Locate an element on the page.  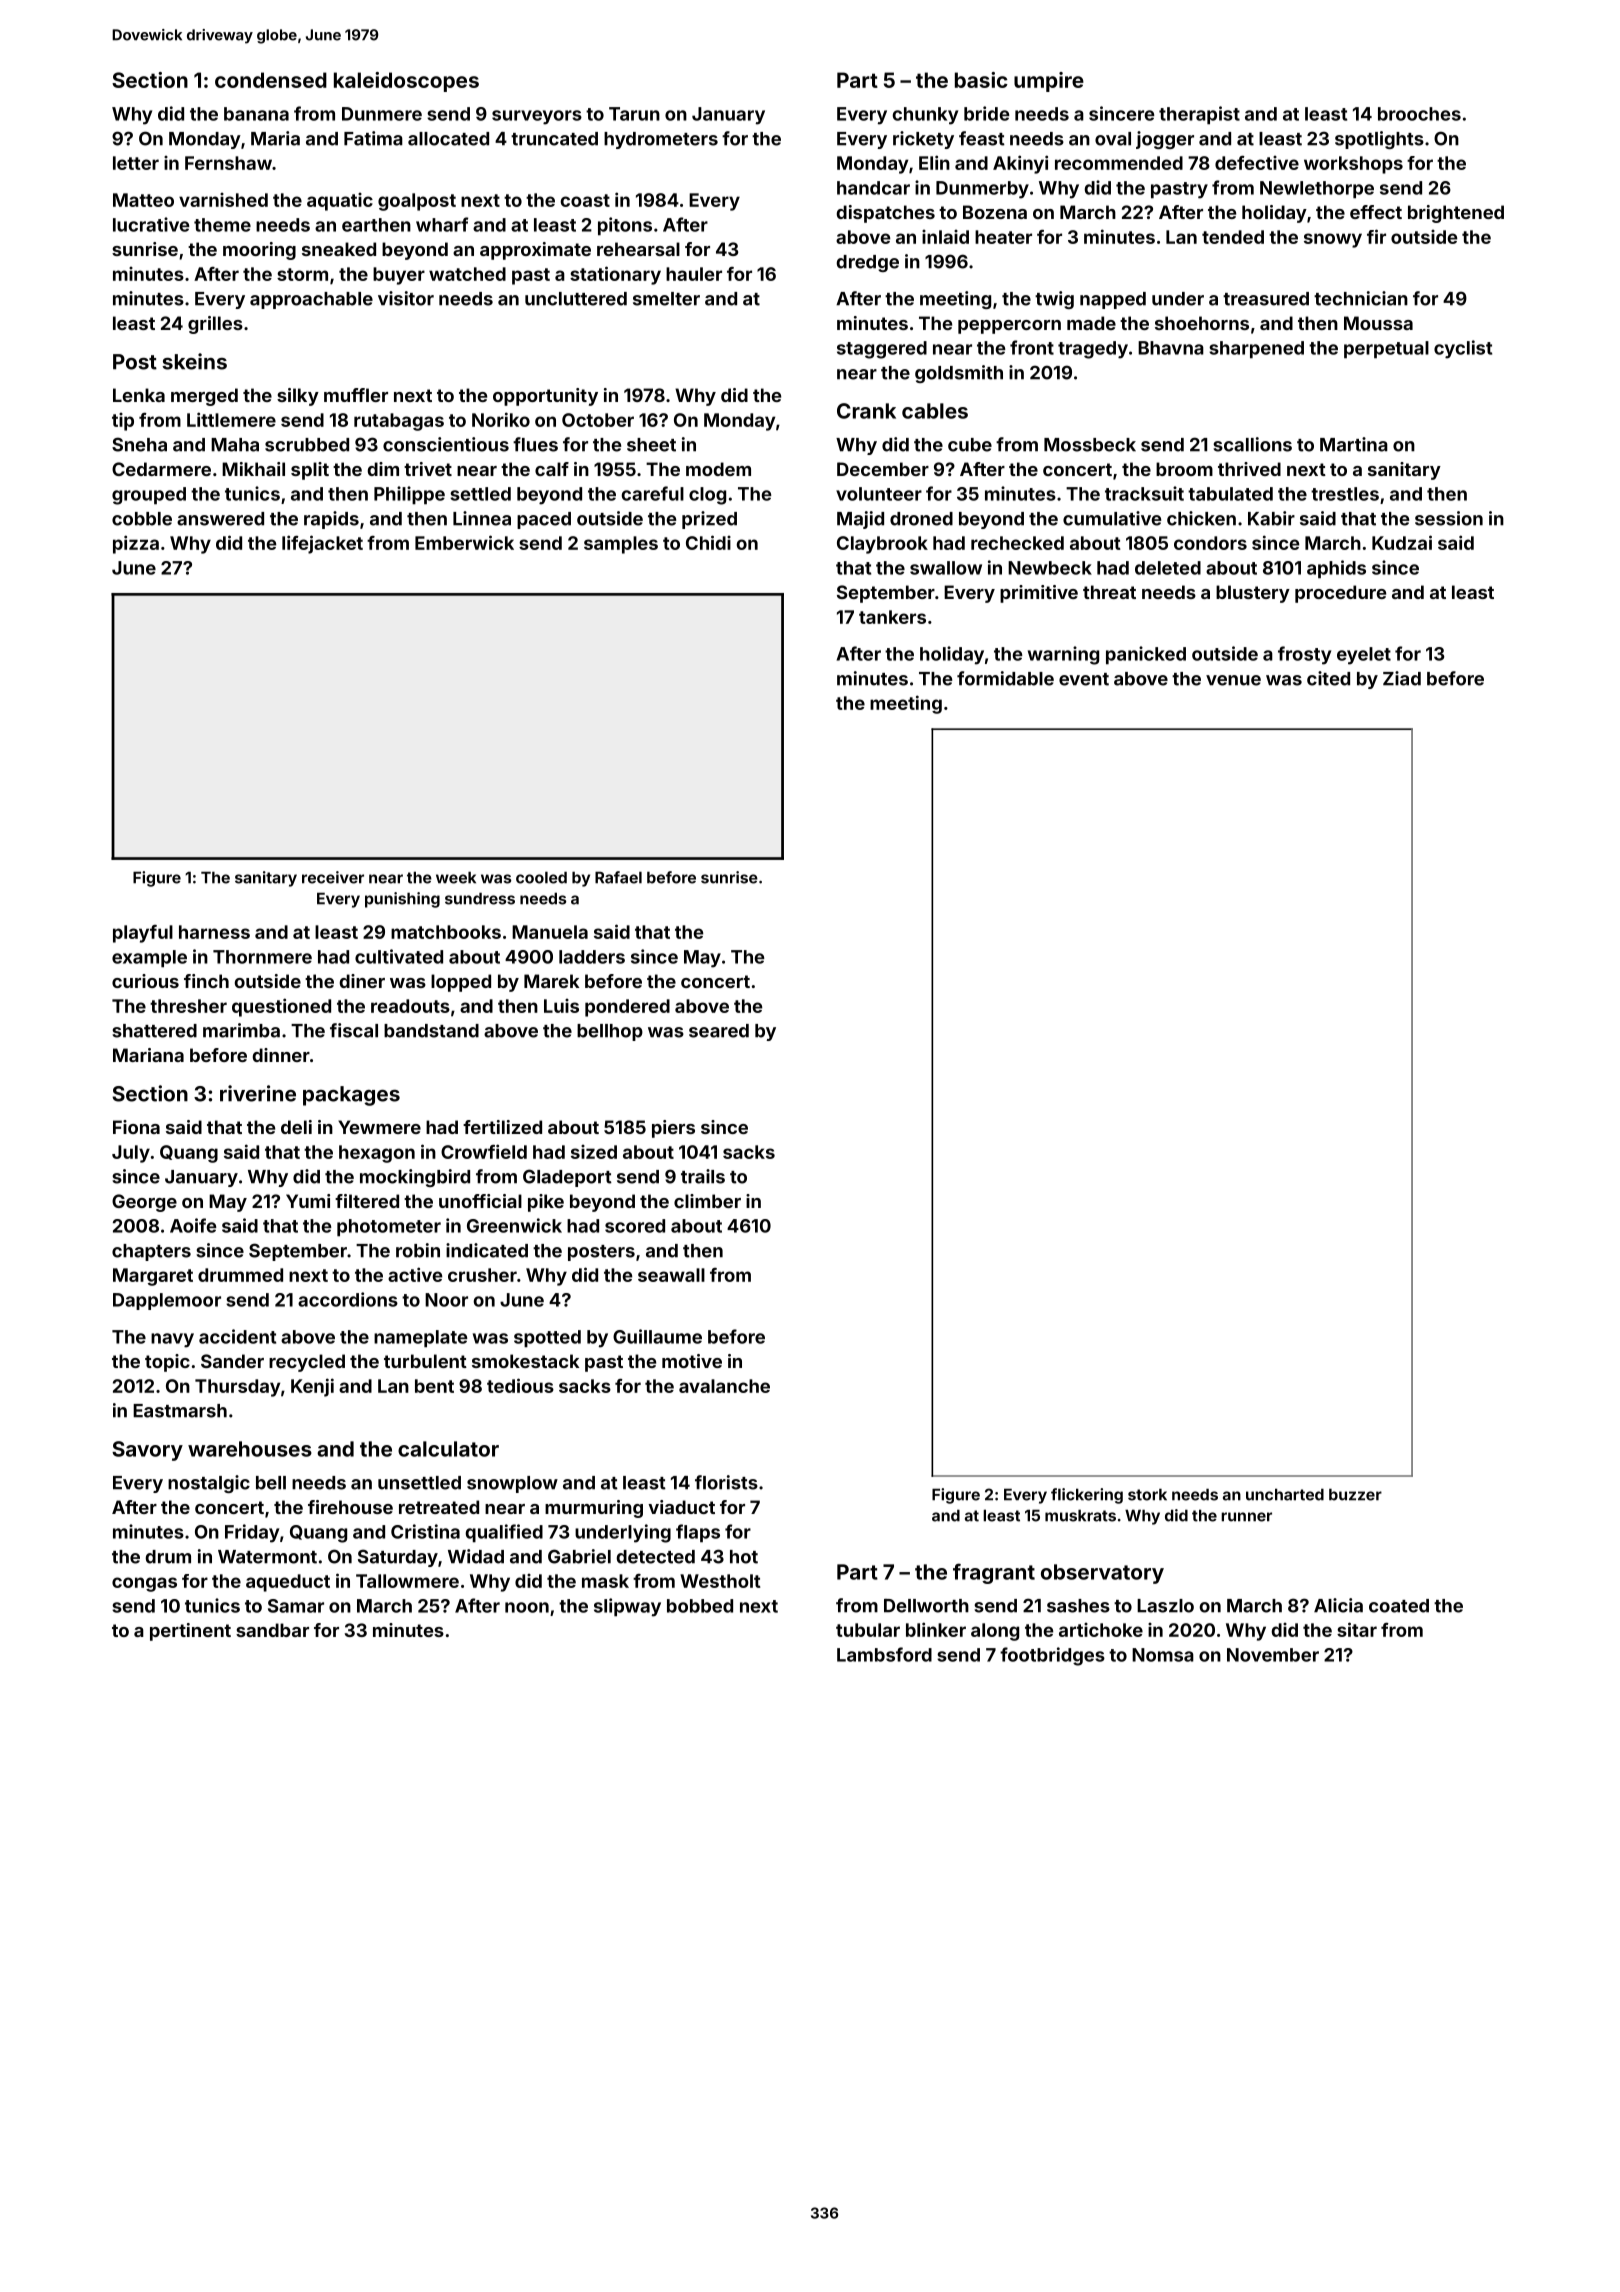
playful is located at coordinates (143, 934).
